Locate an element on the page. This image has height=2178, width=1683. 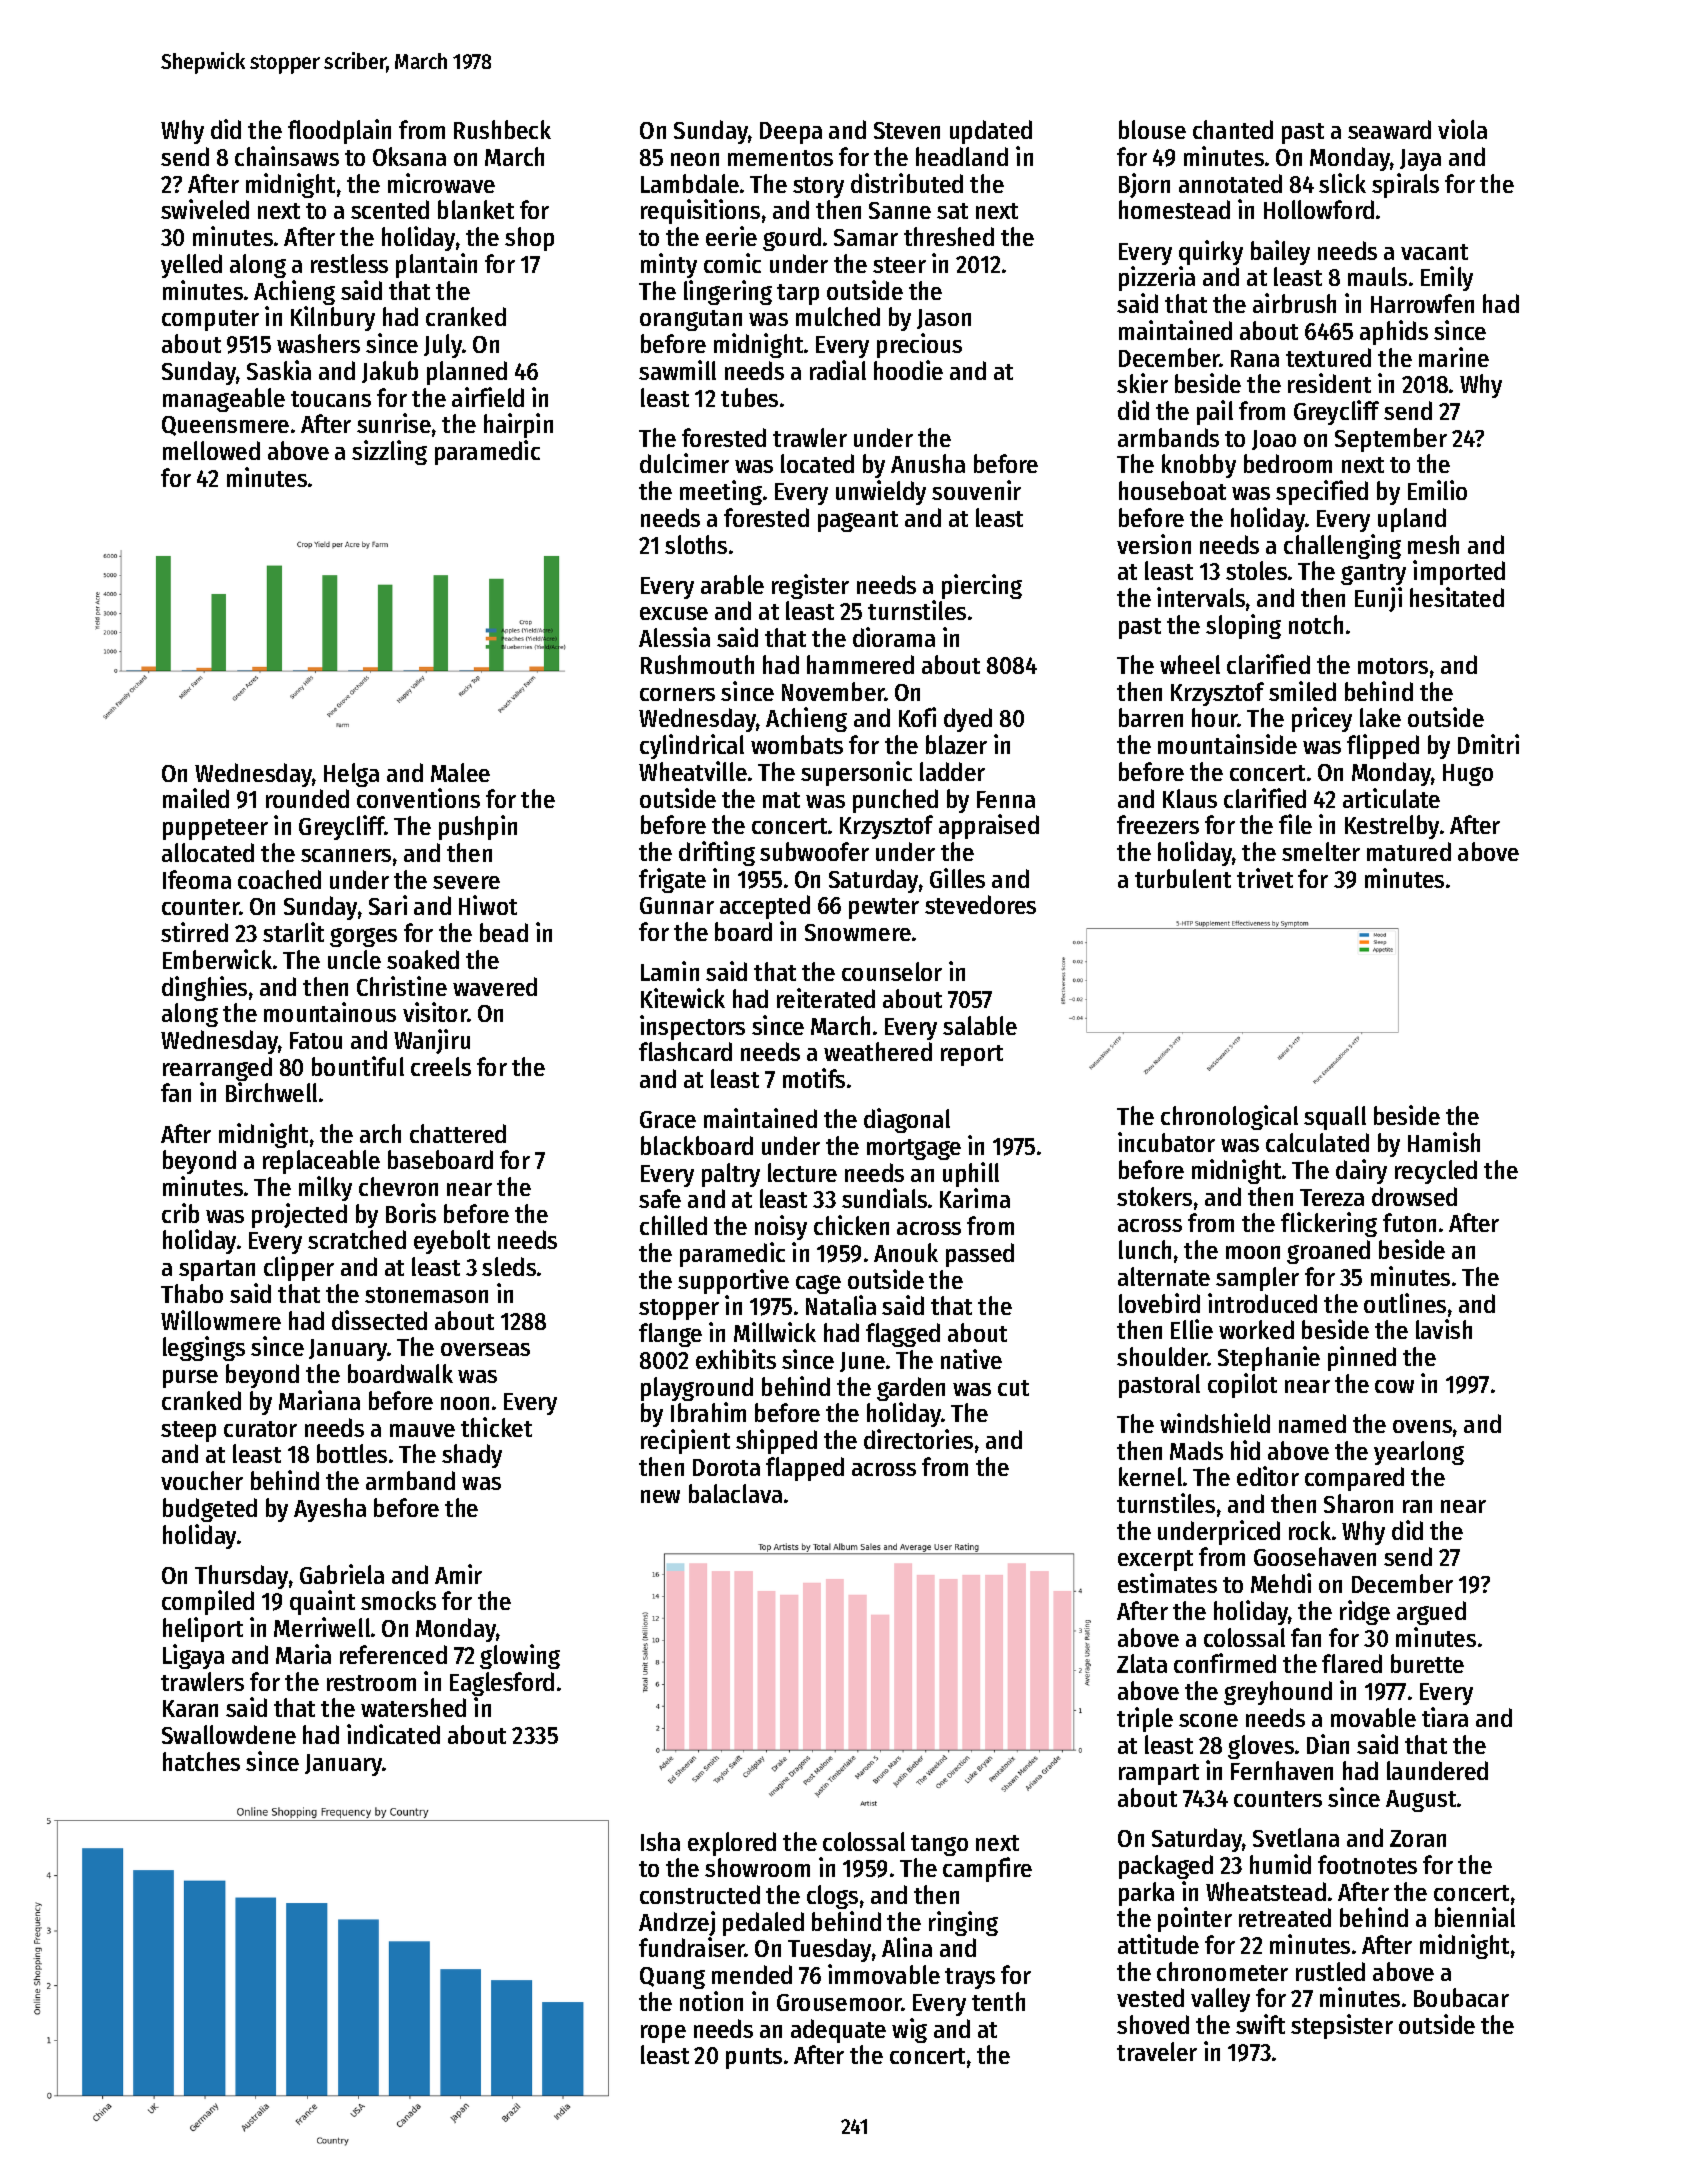
Fatou is located at coordinates (316, 1040).
